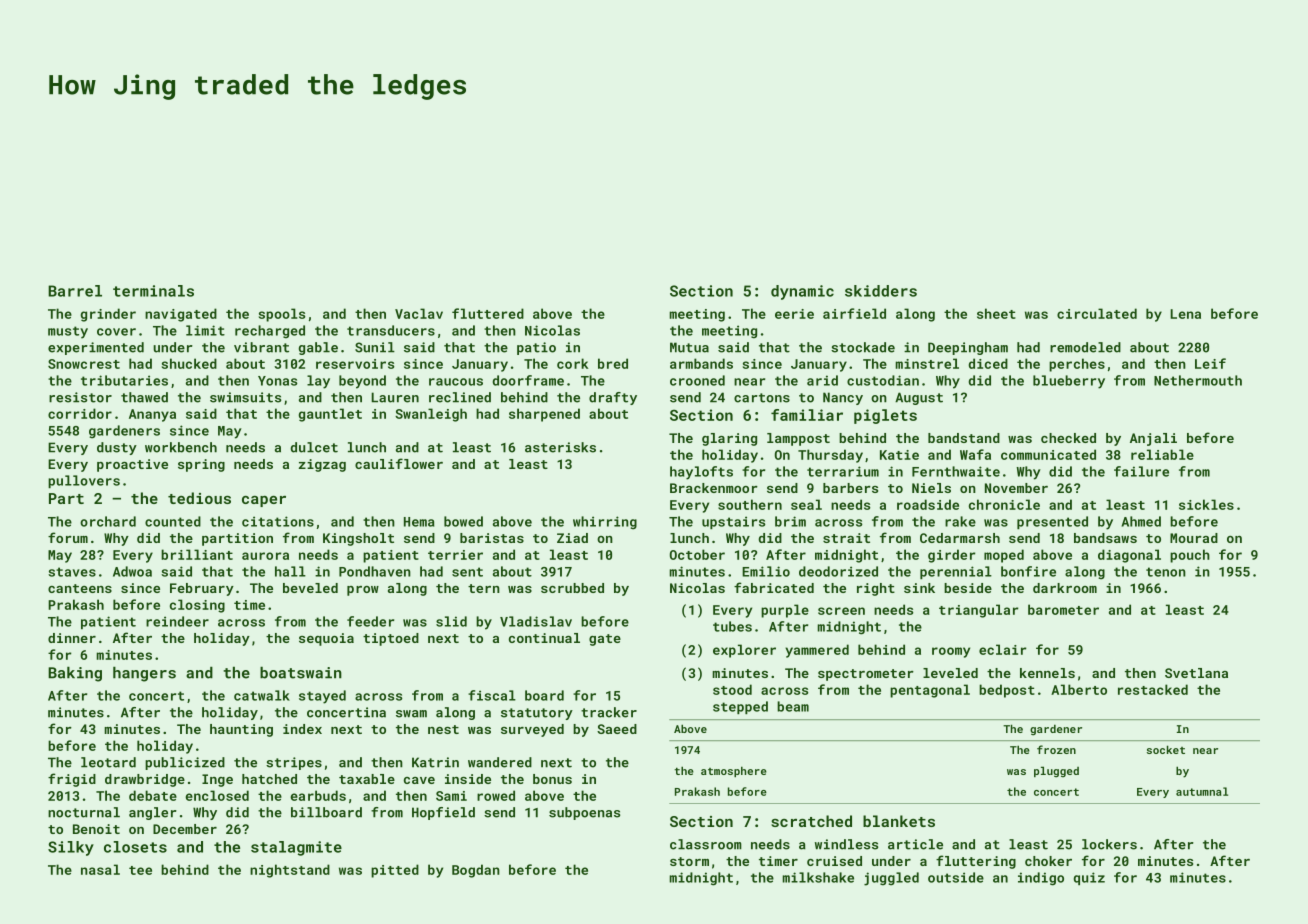  What do you see at coordinates (1196, 673) in the document?
I see `Svetlana` at bounding box center [1196, 673].
